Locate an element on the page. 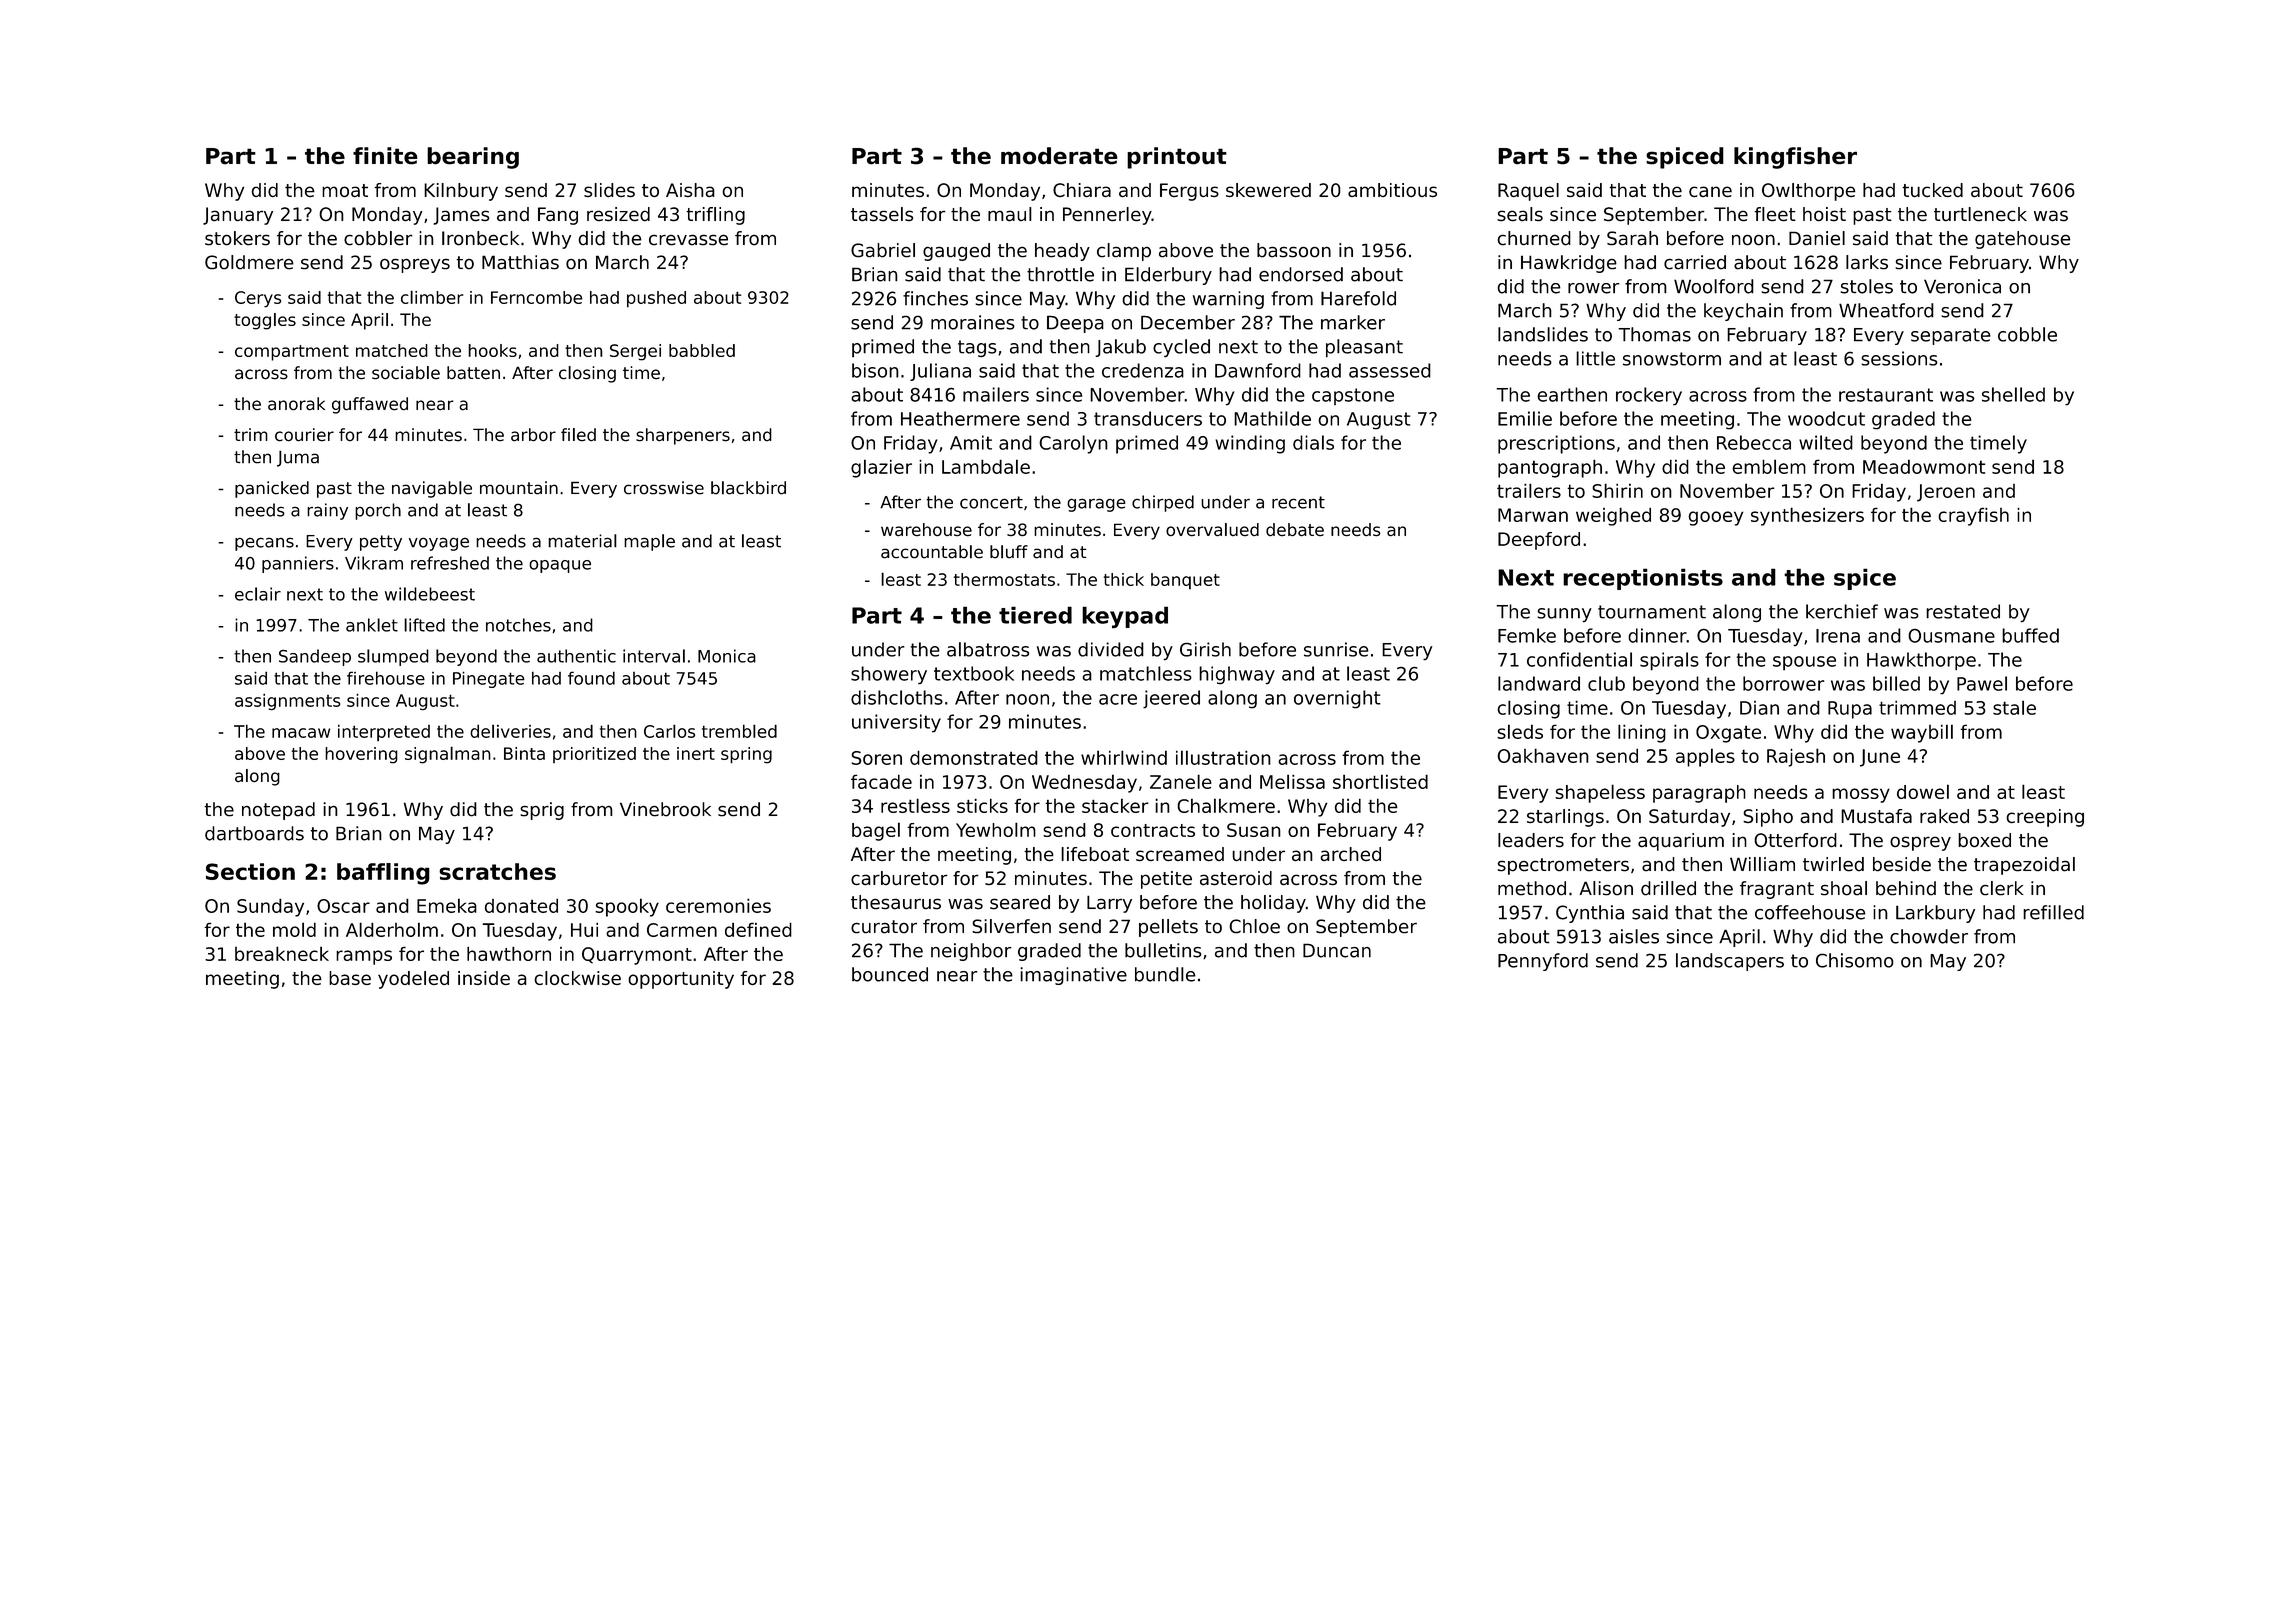  Chloe is located at coordinates (1254, 926).
